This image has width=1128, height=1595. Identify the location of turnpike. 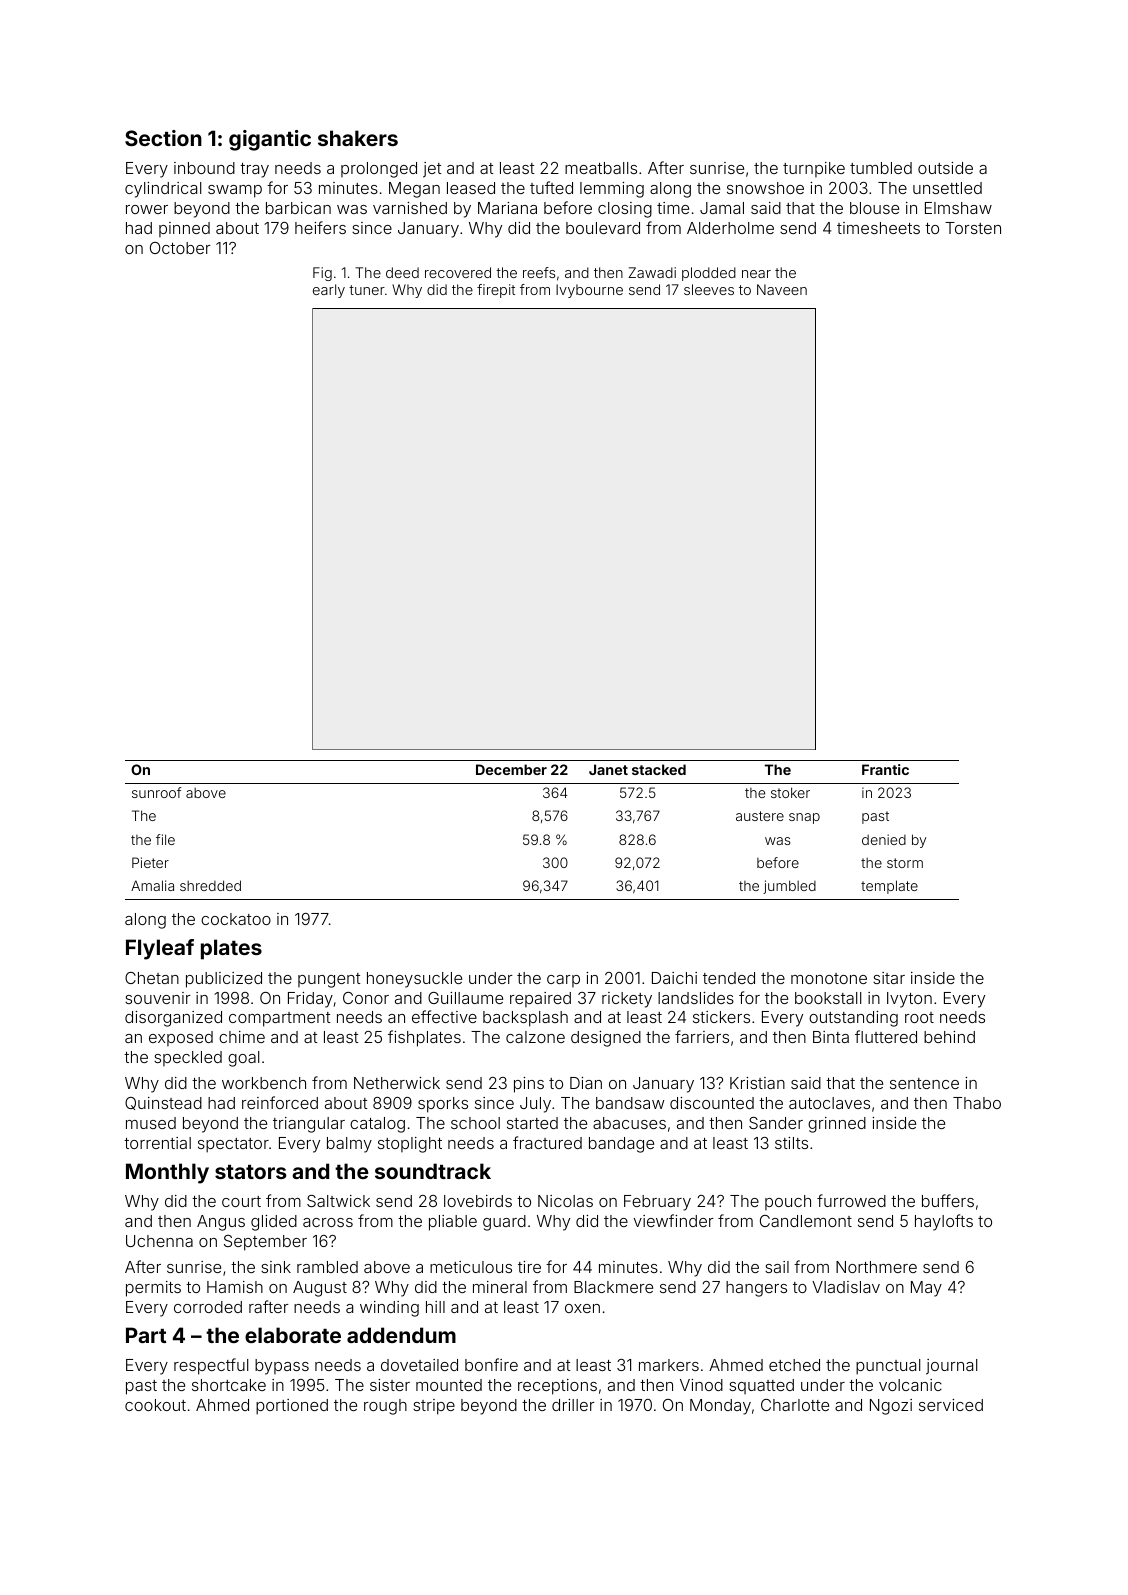
(814, 169).
